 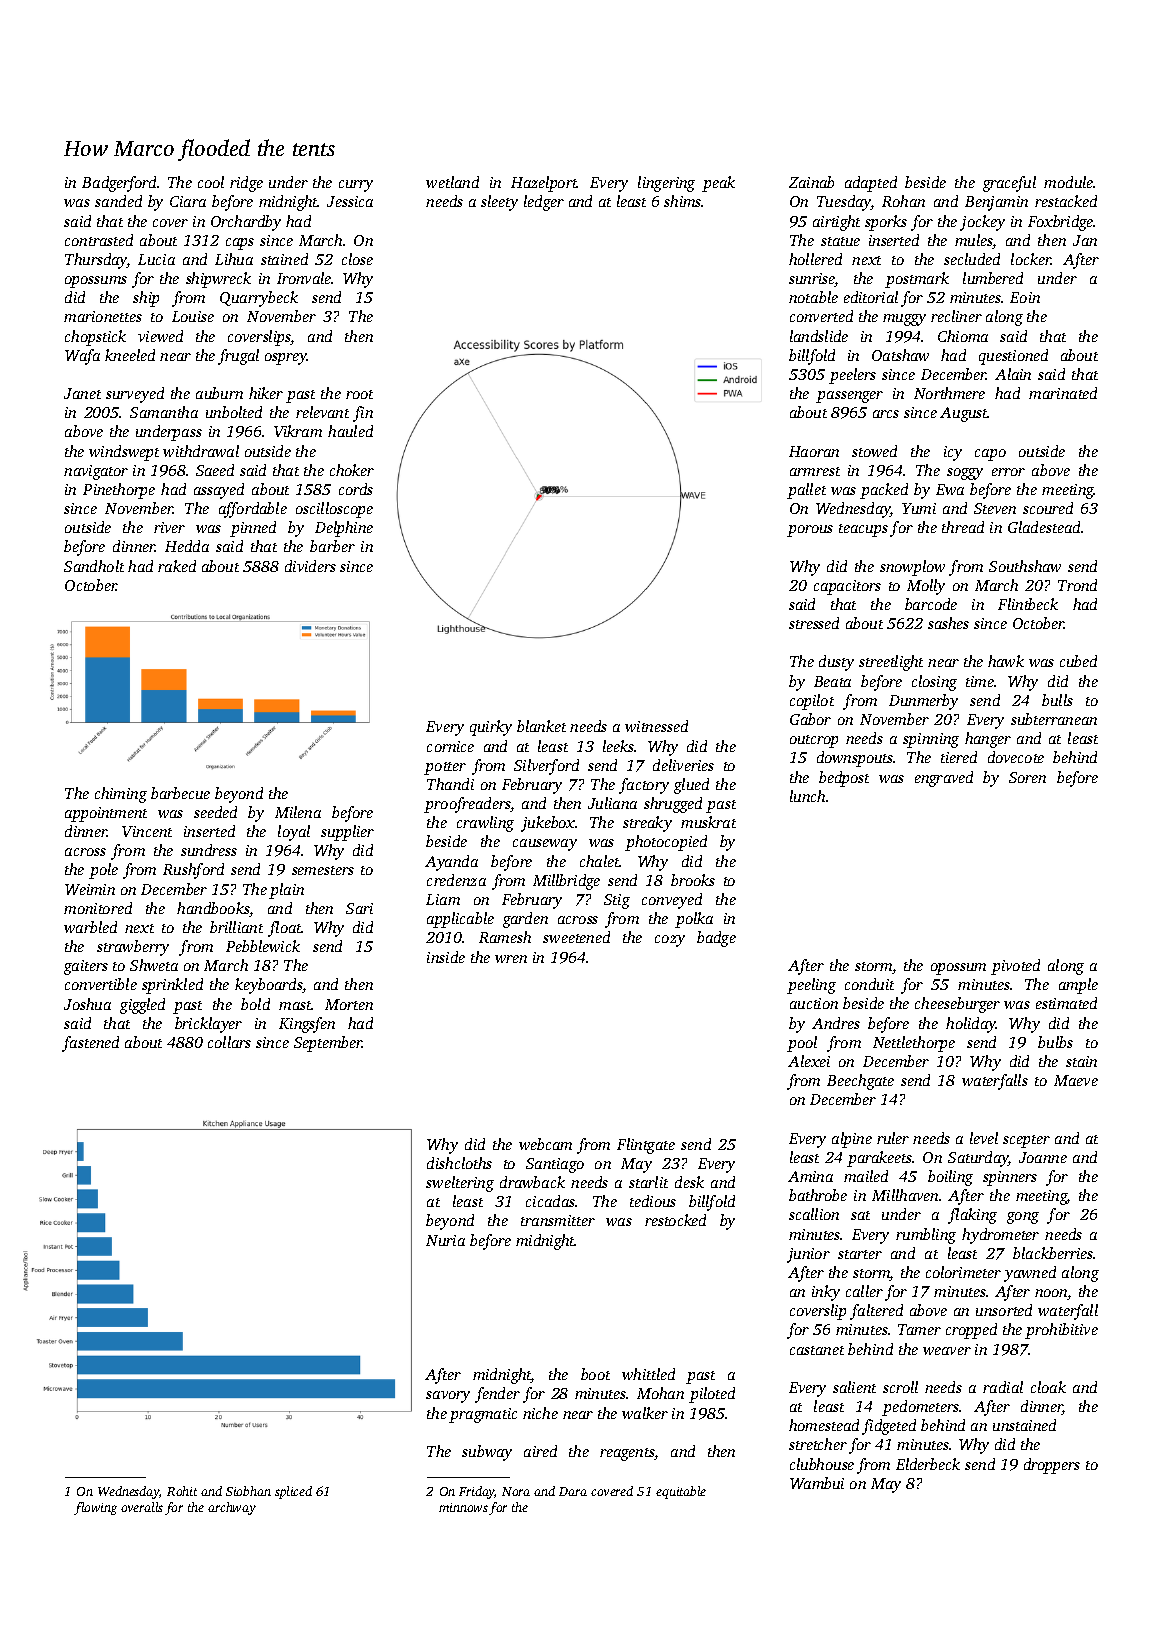 I want to click on quirky, so click(x=491, y=728).
